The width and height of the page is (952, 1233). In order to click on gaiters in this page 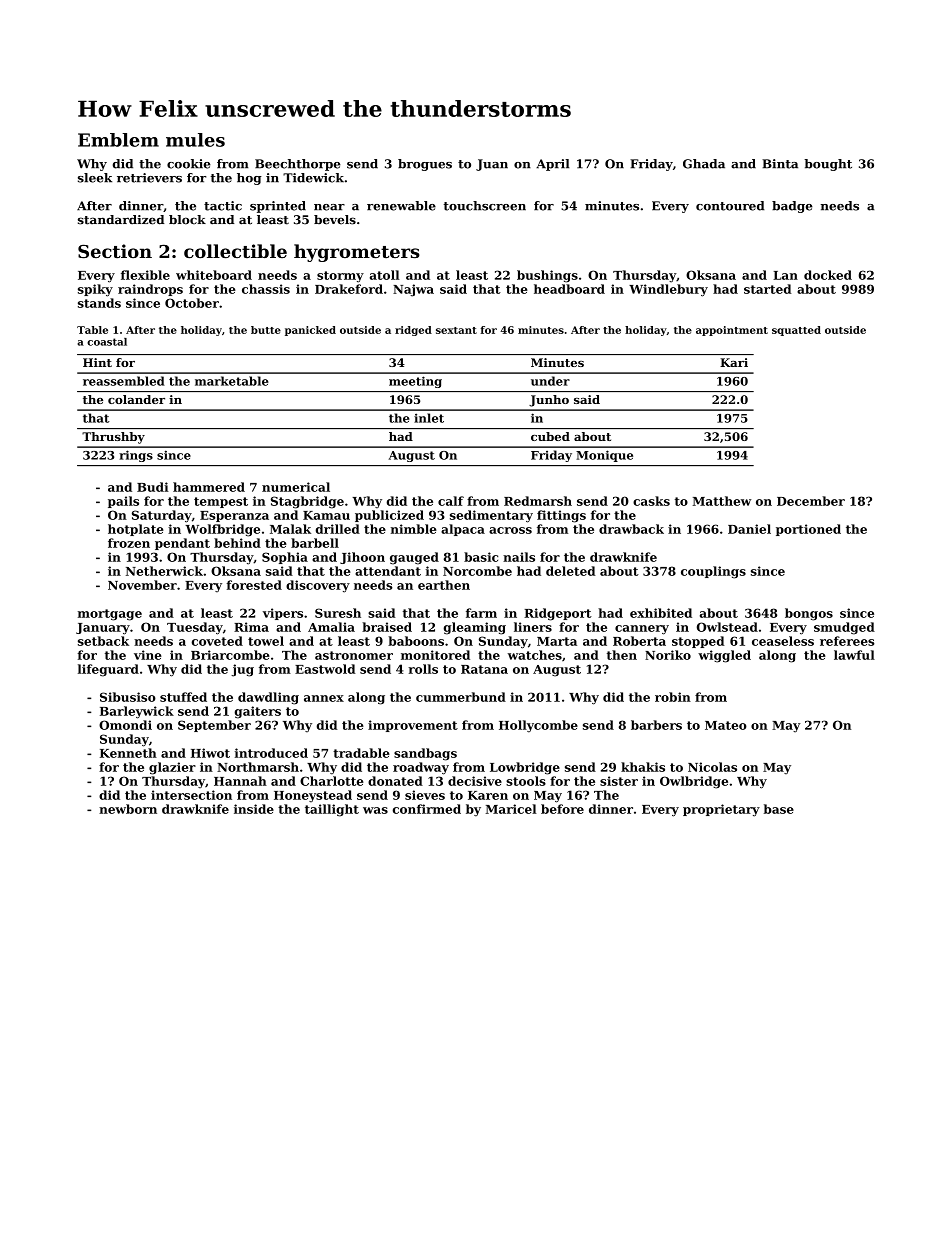, I will do `click(258, 712)`.
